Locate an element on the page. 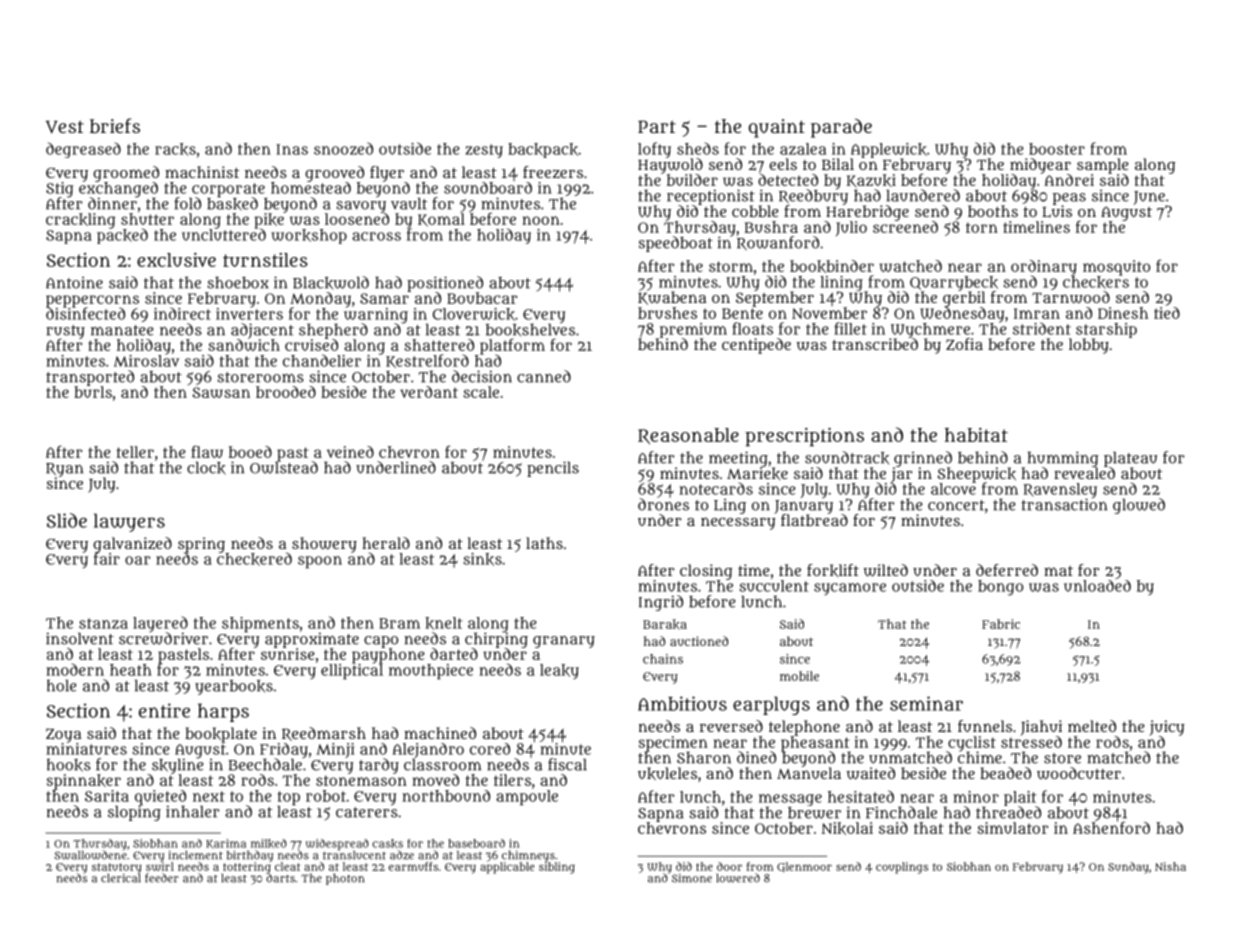 The image size is (1233, 952). Blackwold is located at coordinates (331, 282).
